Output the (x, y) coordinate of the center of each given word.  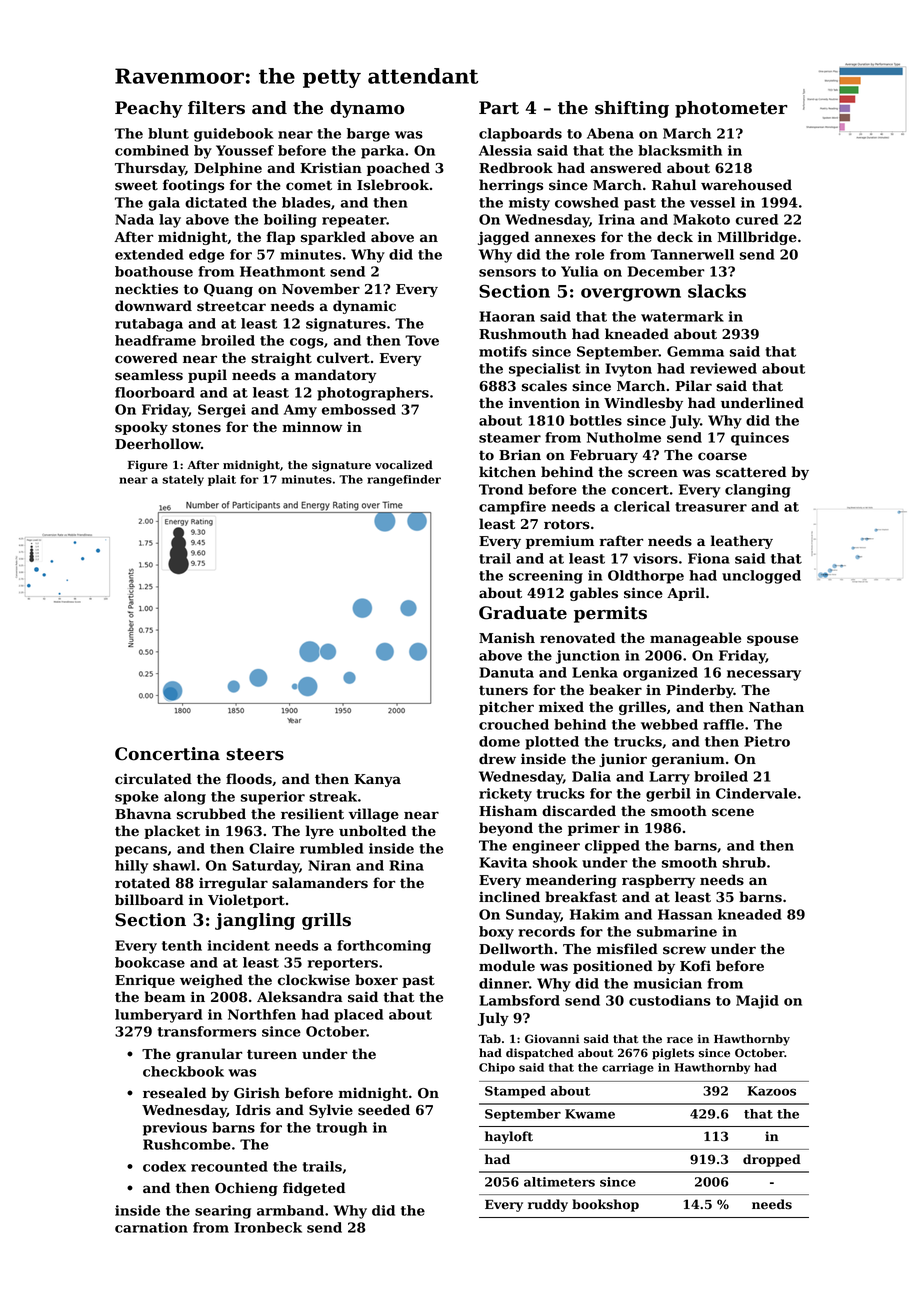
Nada (134, 219)
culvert (343, 358)
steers (255, 754)
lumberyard (158, 1016)
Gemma (695, 351)
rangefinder (404, 480)
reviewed (723, 368)
